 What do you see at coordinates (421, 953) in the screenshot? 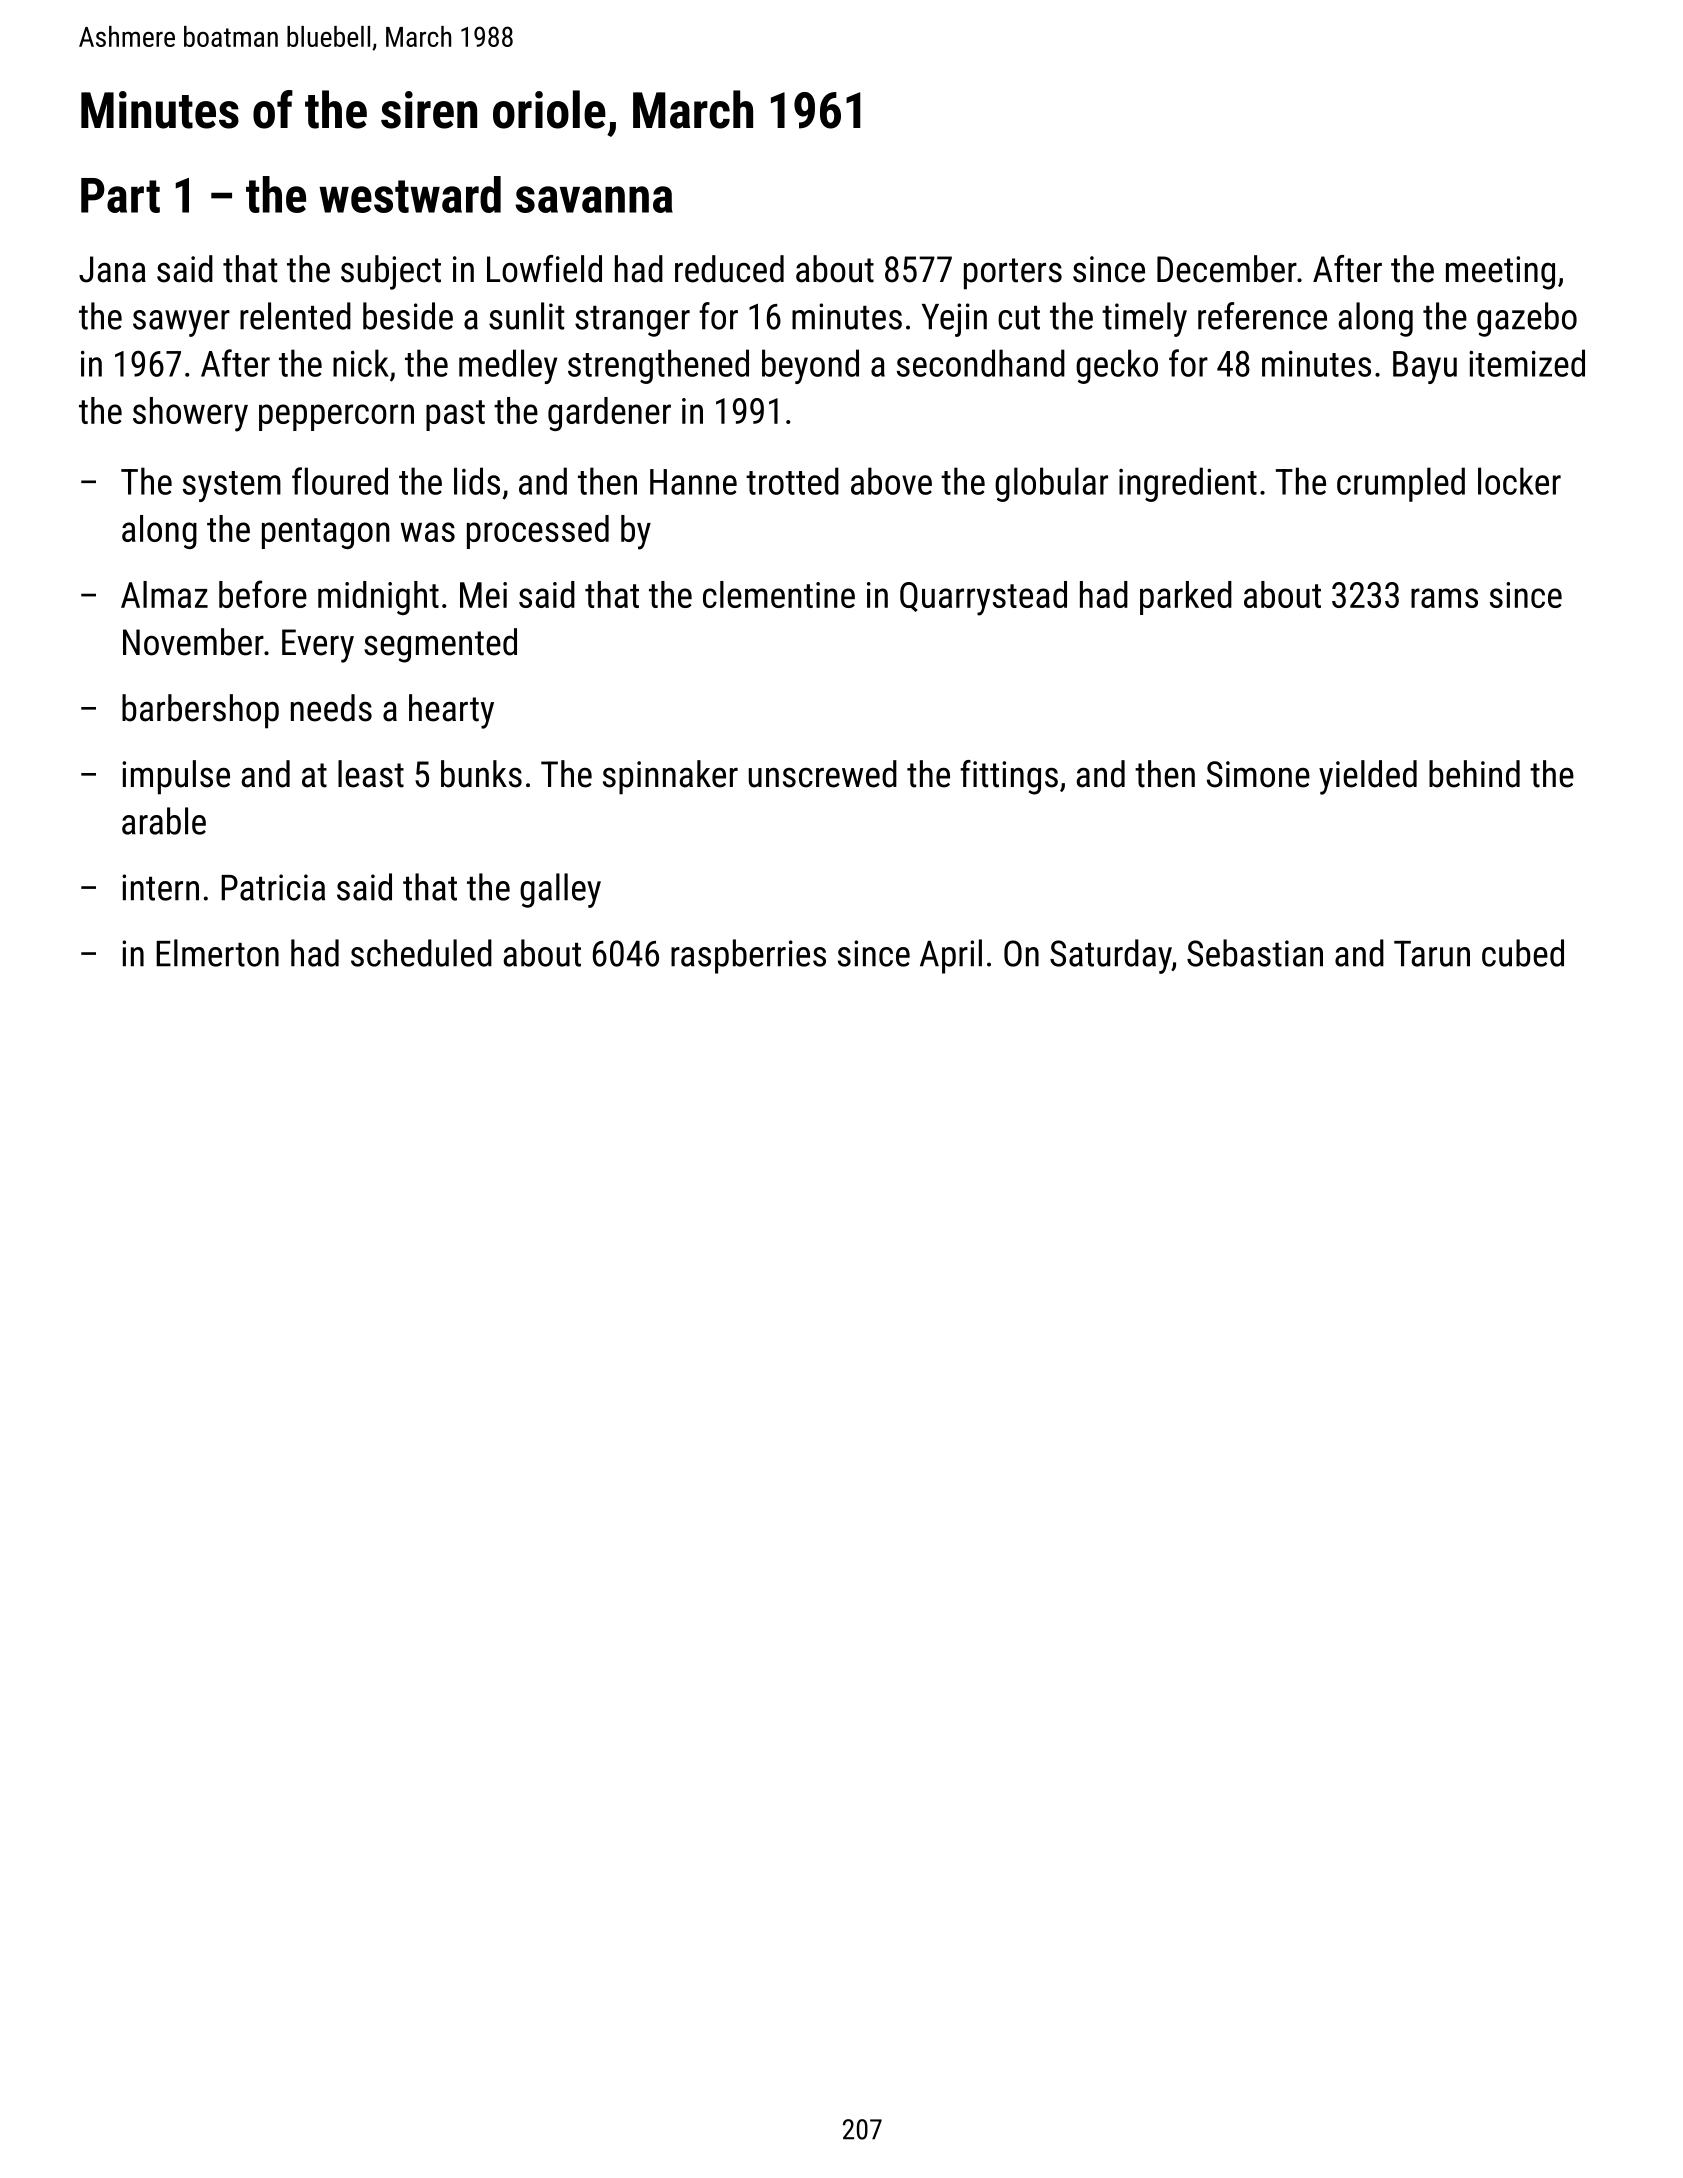
I see `scheduled` at bounding box center [421, 953].
